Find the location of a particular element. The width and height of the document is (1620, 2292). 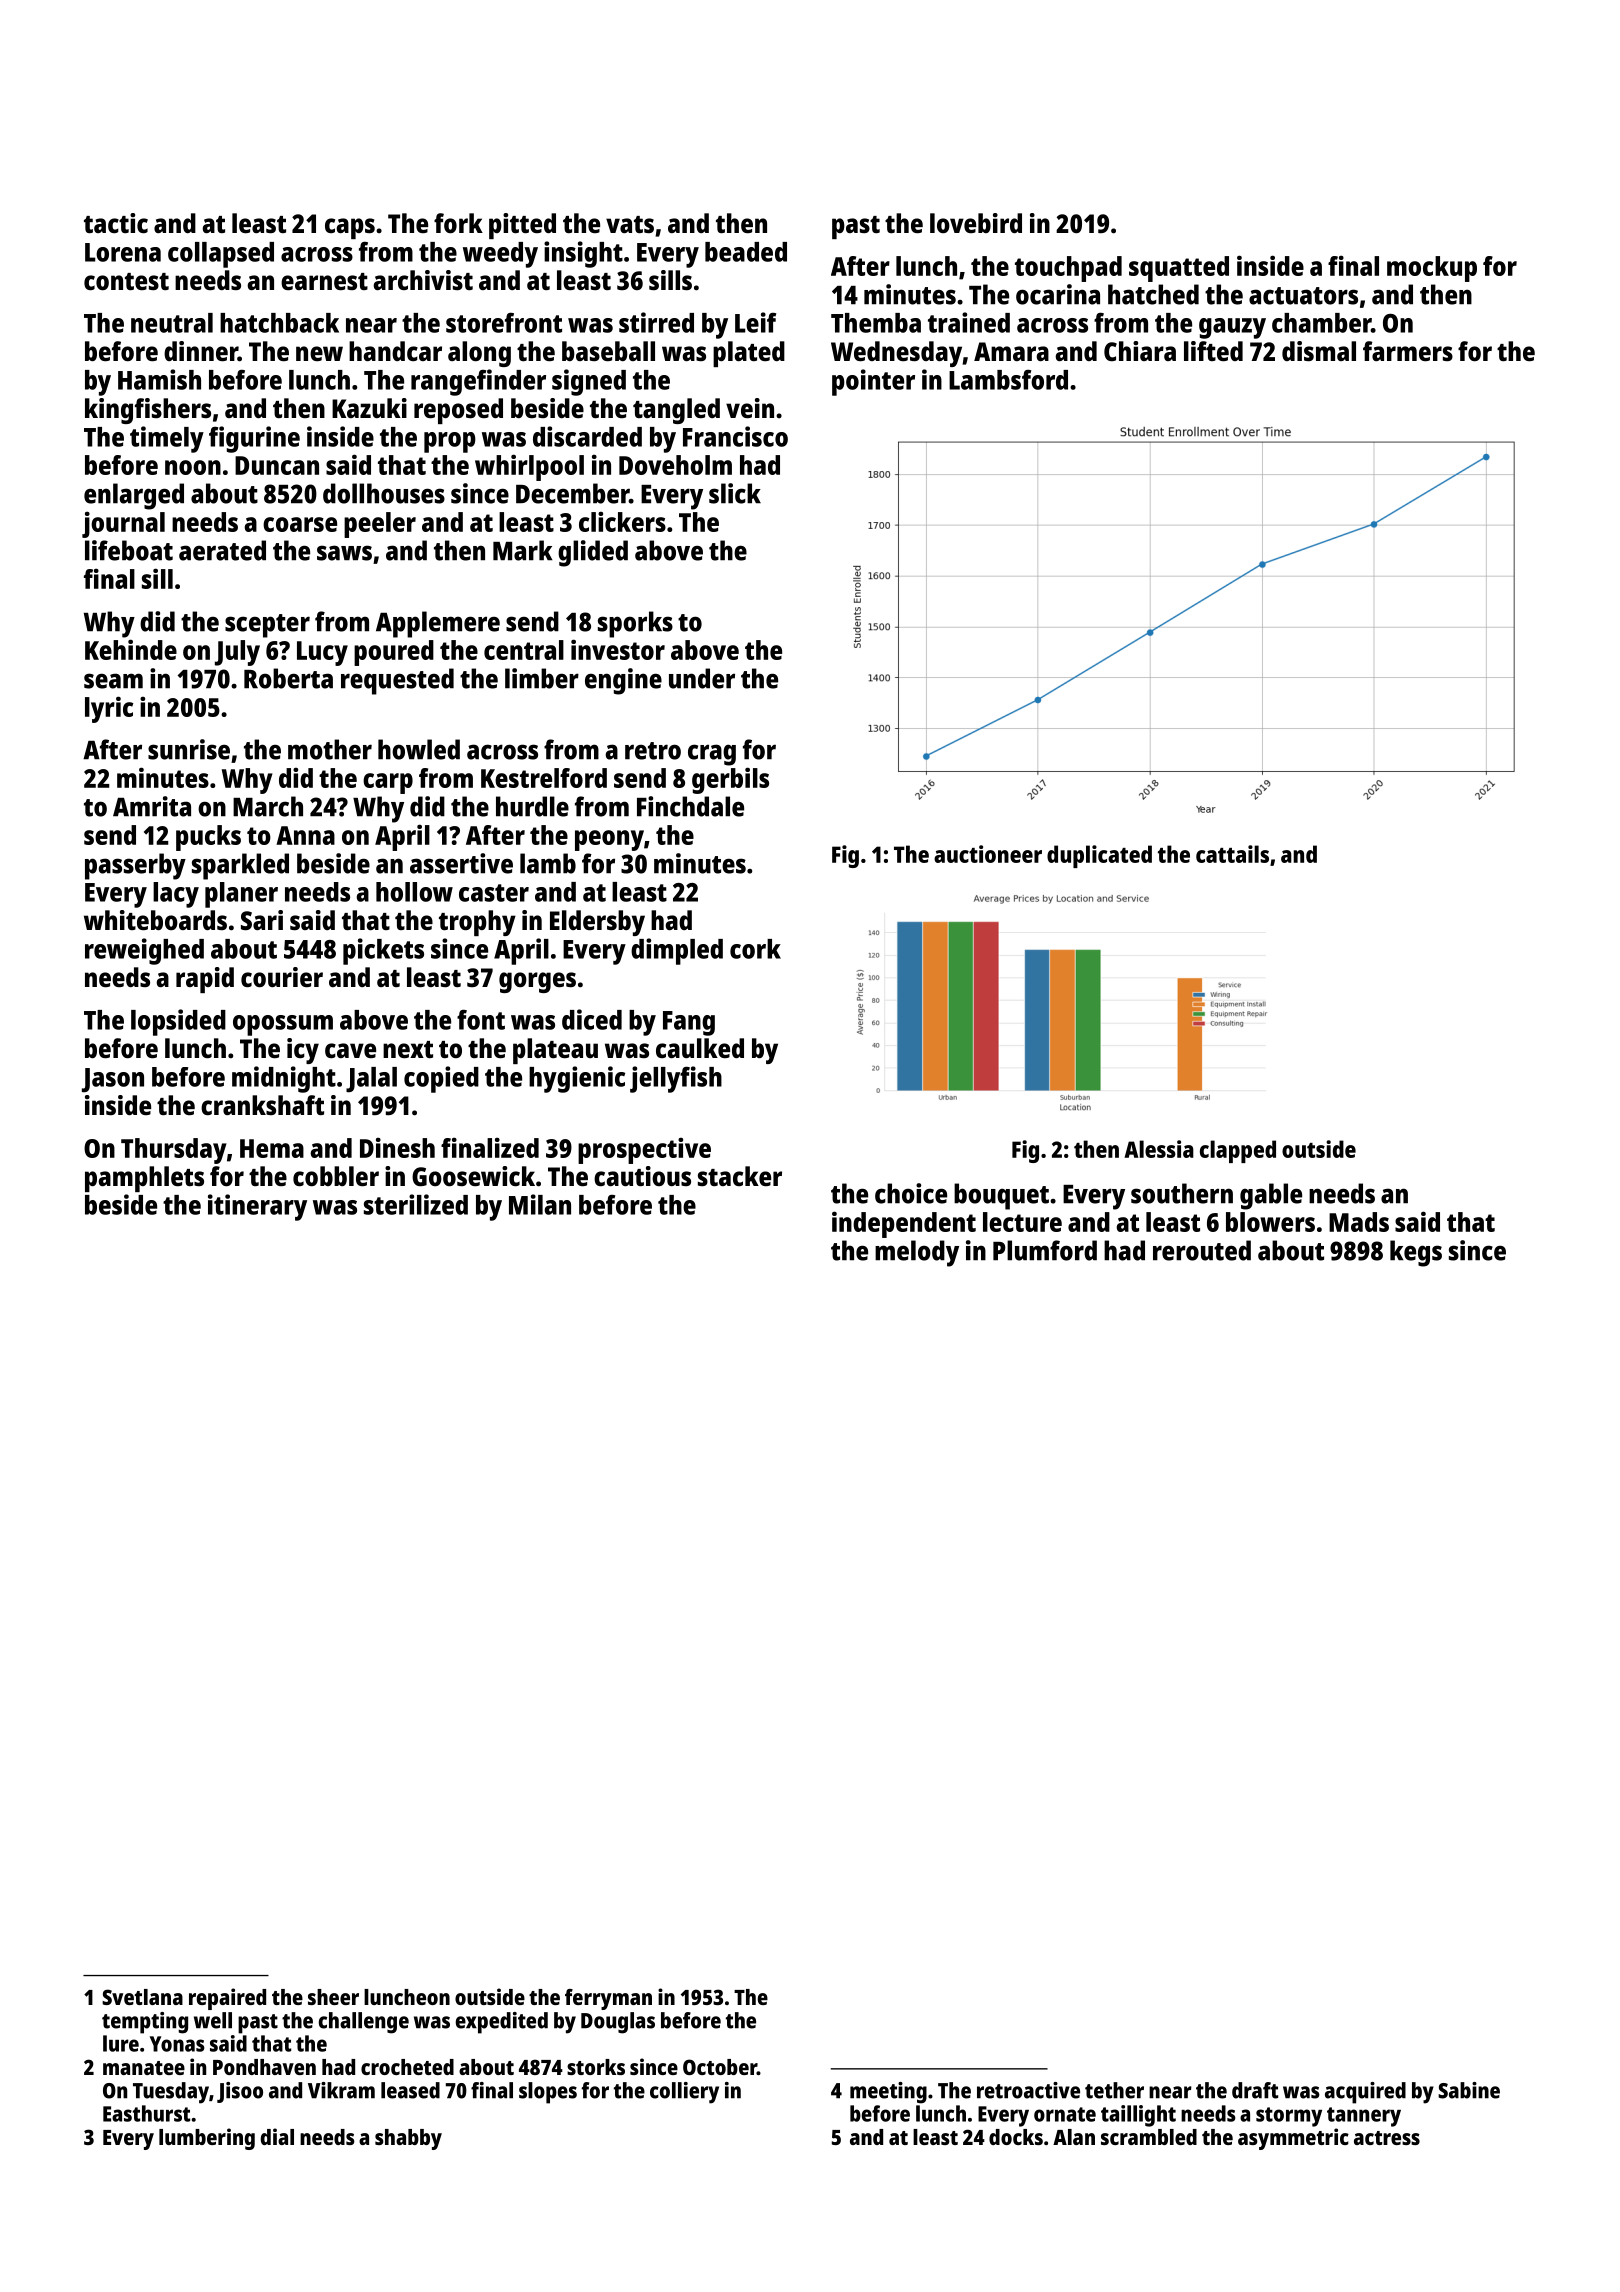

Mads is located at coordinates (1359, 1222).
